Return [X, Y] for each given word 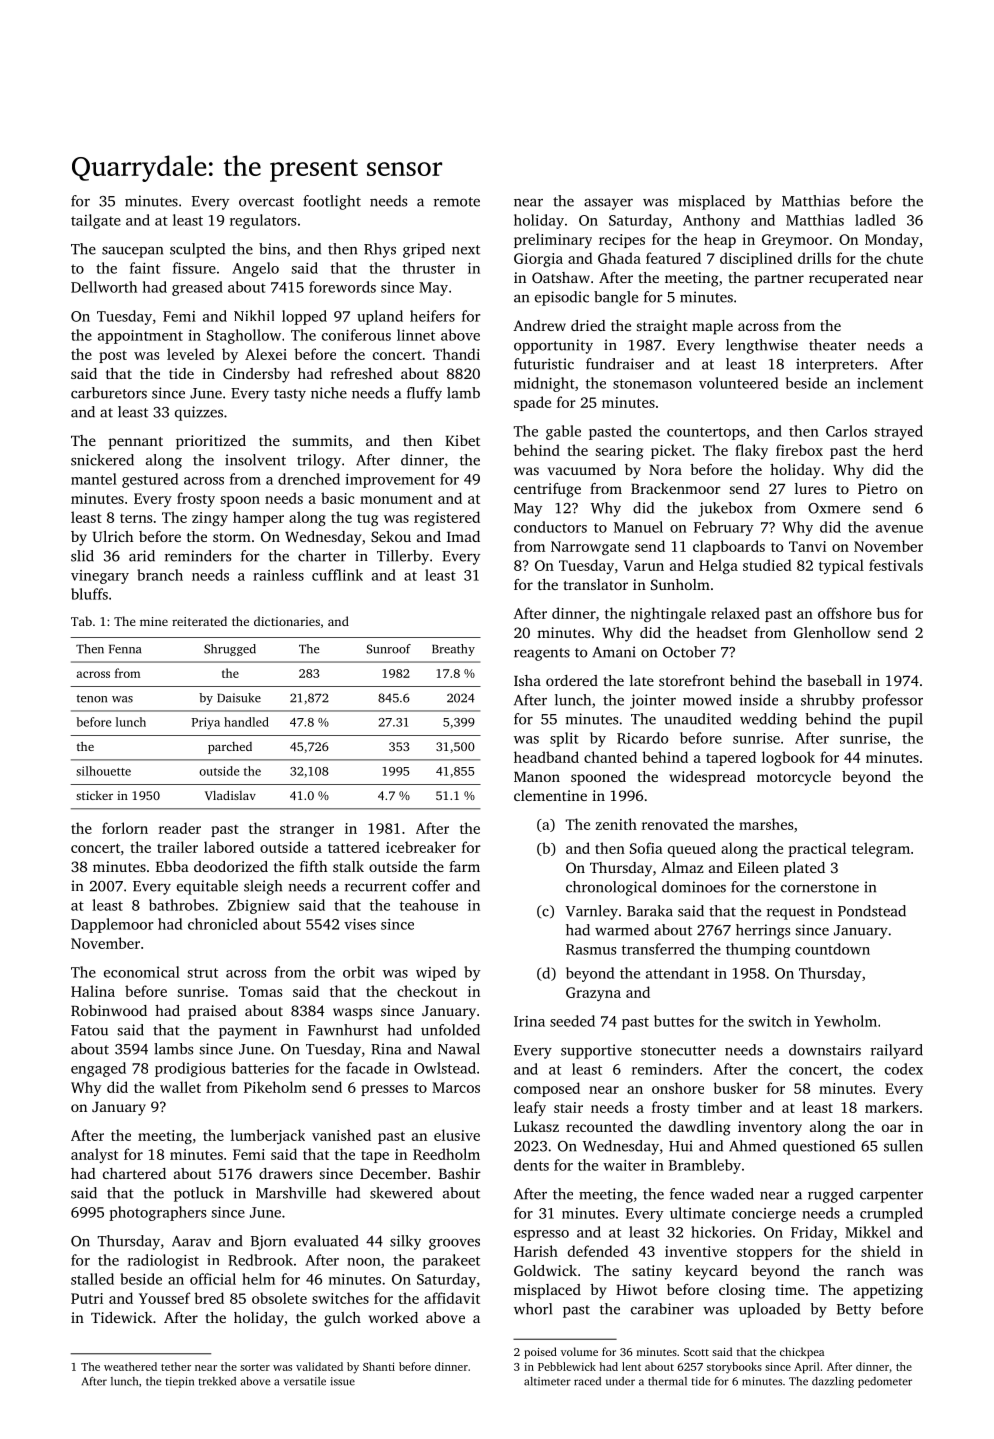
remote [457, 202]
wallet [180, 1087]
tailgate [96, 221]
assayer [608, 204]
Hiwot [636, 1289]
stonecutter [678, 1051]
